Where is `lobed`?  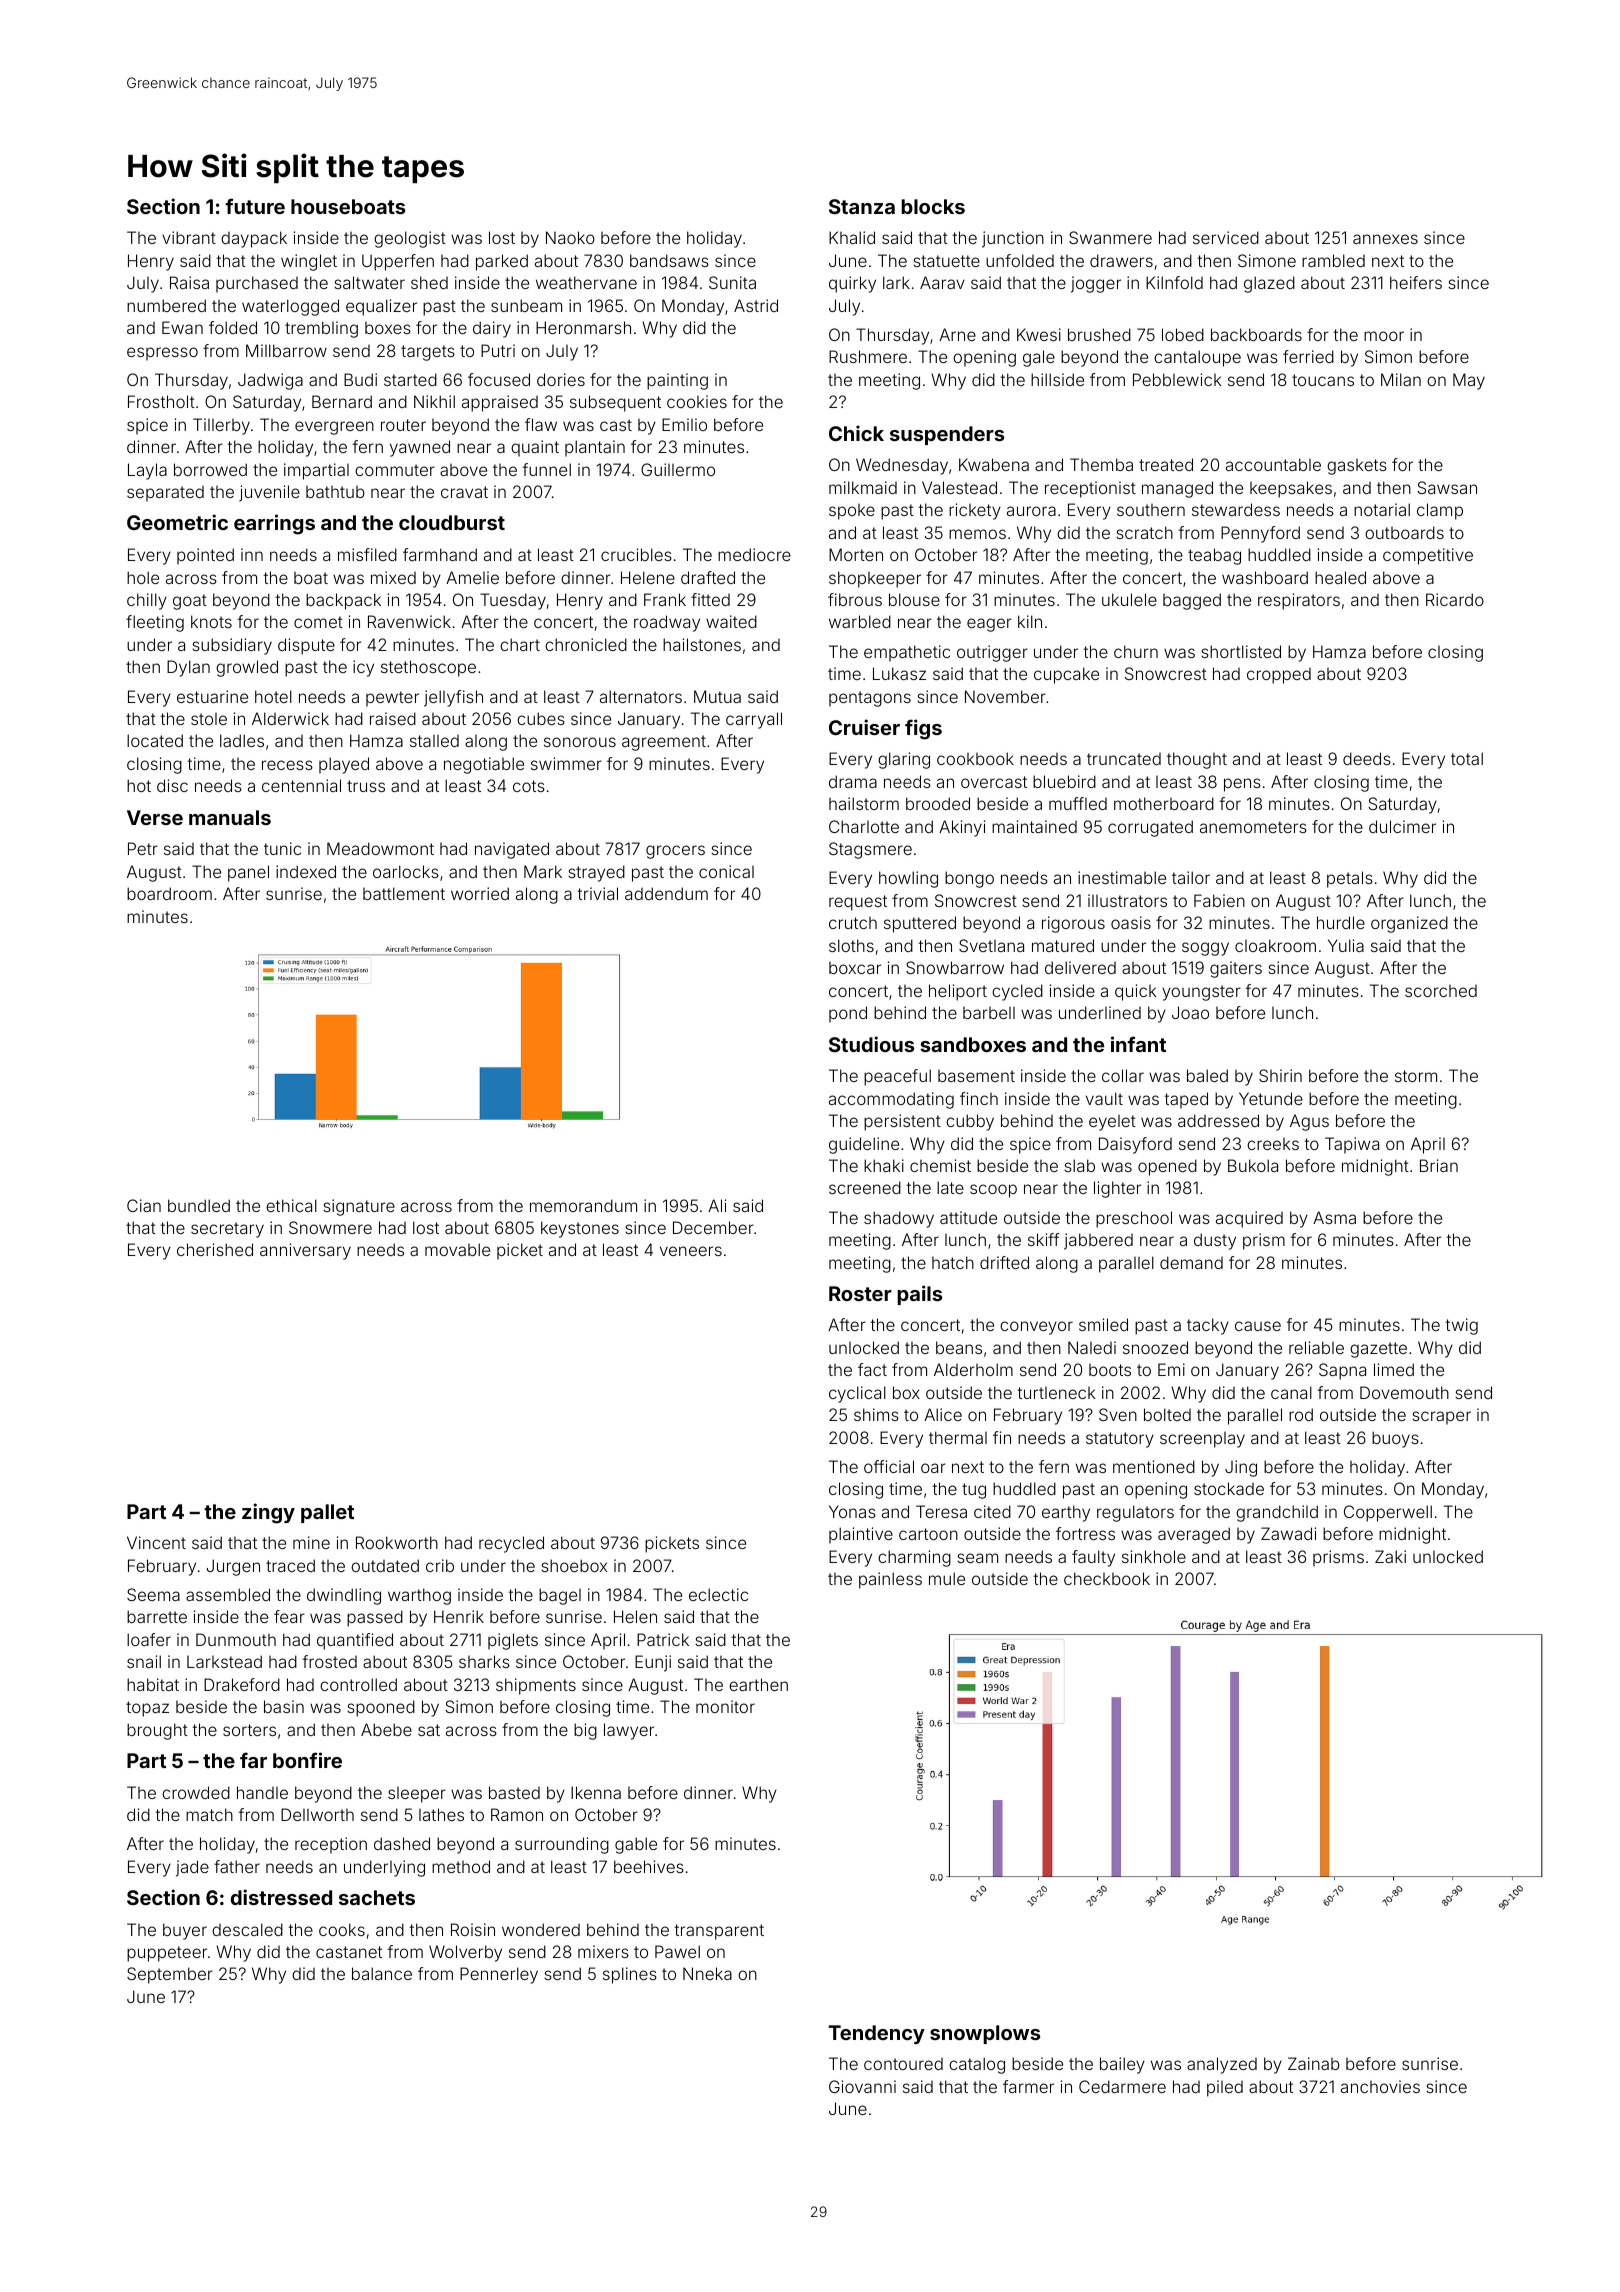
lobed is located at coordinates (1183, 334).
